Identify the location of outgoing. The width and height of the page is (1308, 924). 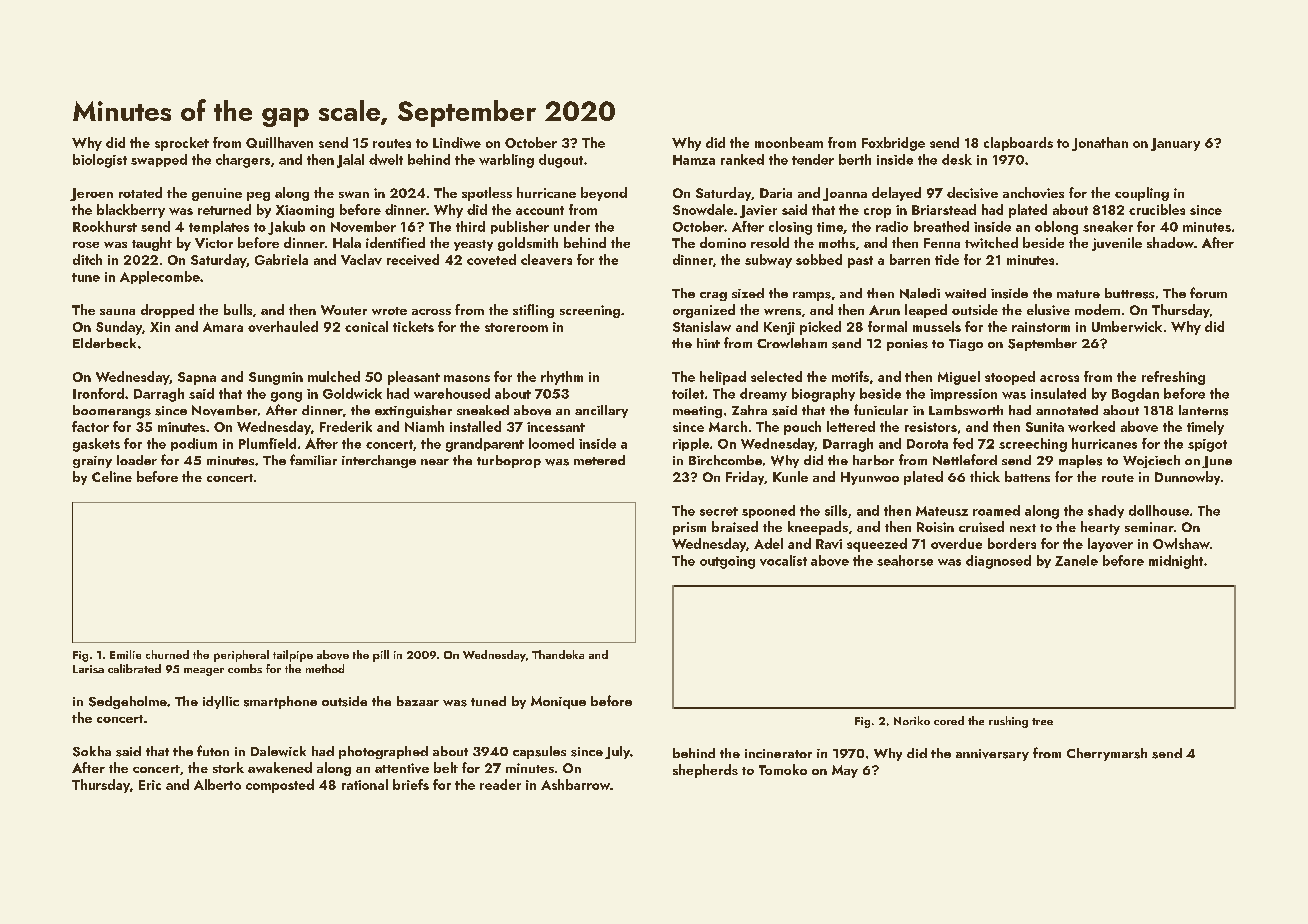
(727, 562).
